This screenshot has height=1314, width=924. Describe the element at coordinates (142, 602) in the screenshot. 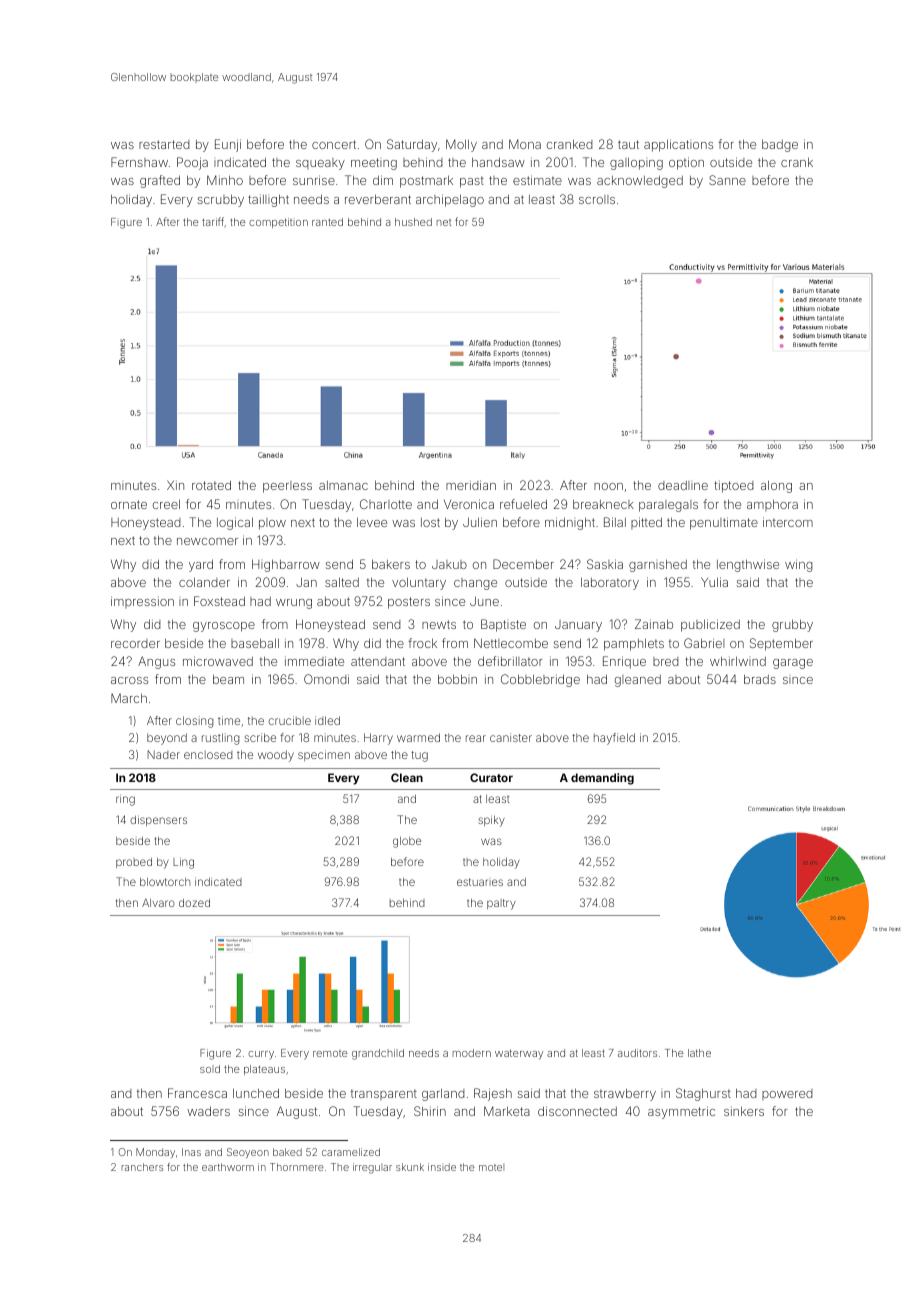

I see `impression` at that location.
